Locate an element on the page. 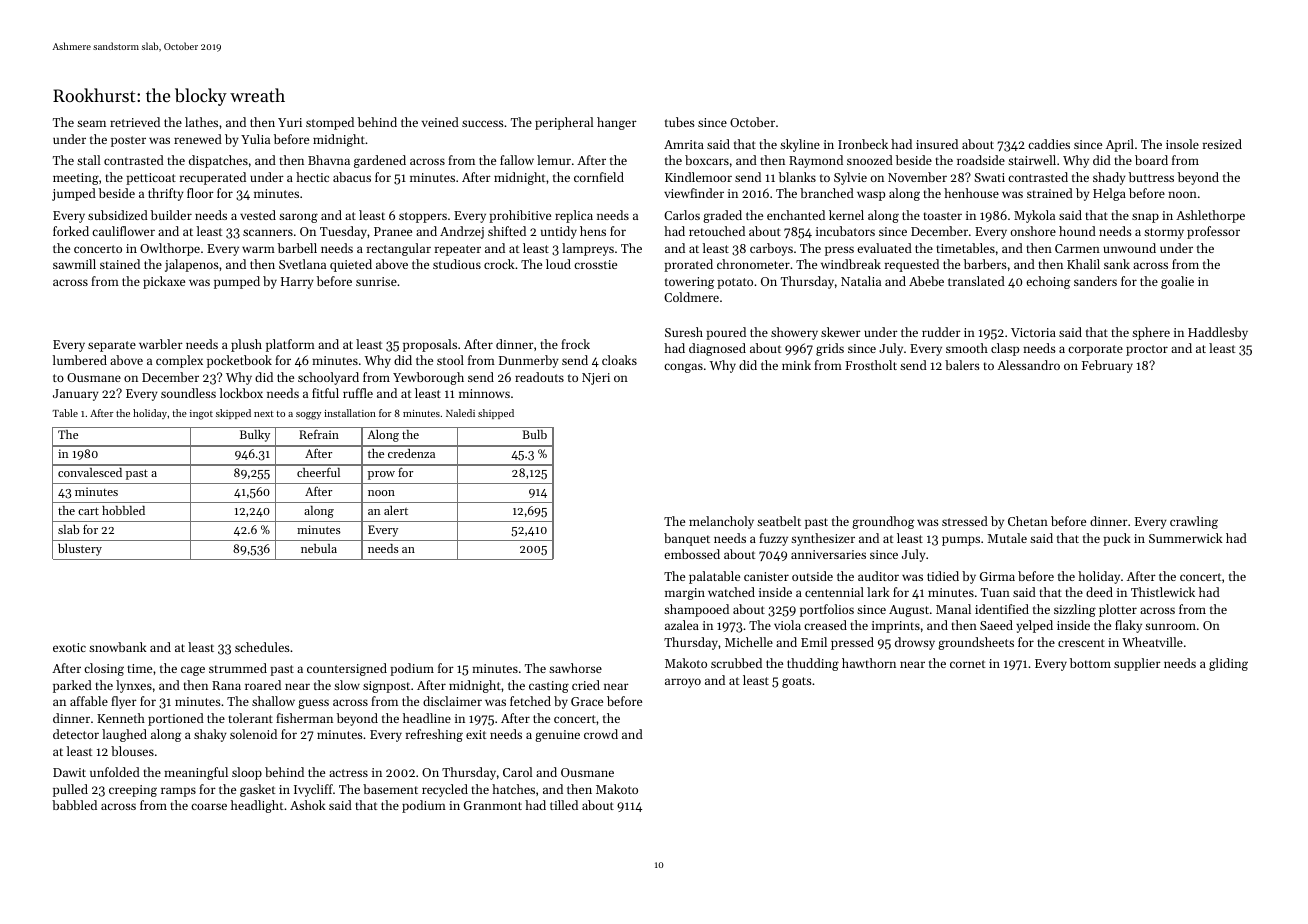  seatbelt is located at coordinates (779, 521).
